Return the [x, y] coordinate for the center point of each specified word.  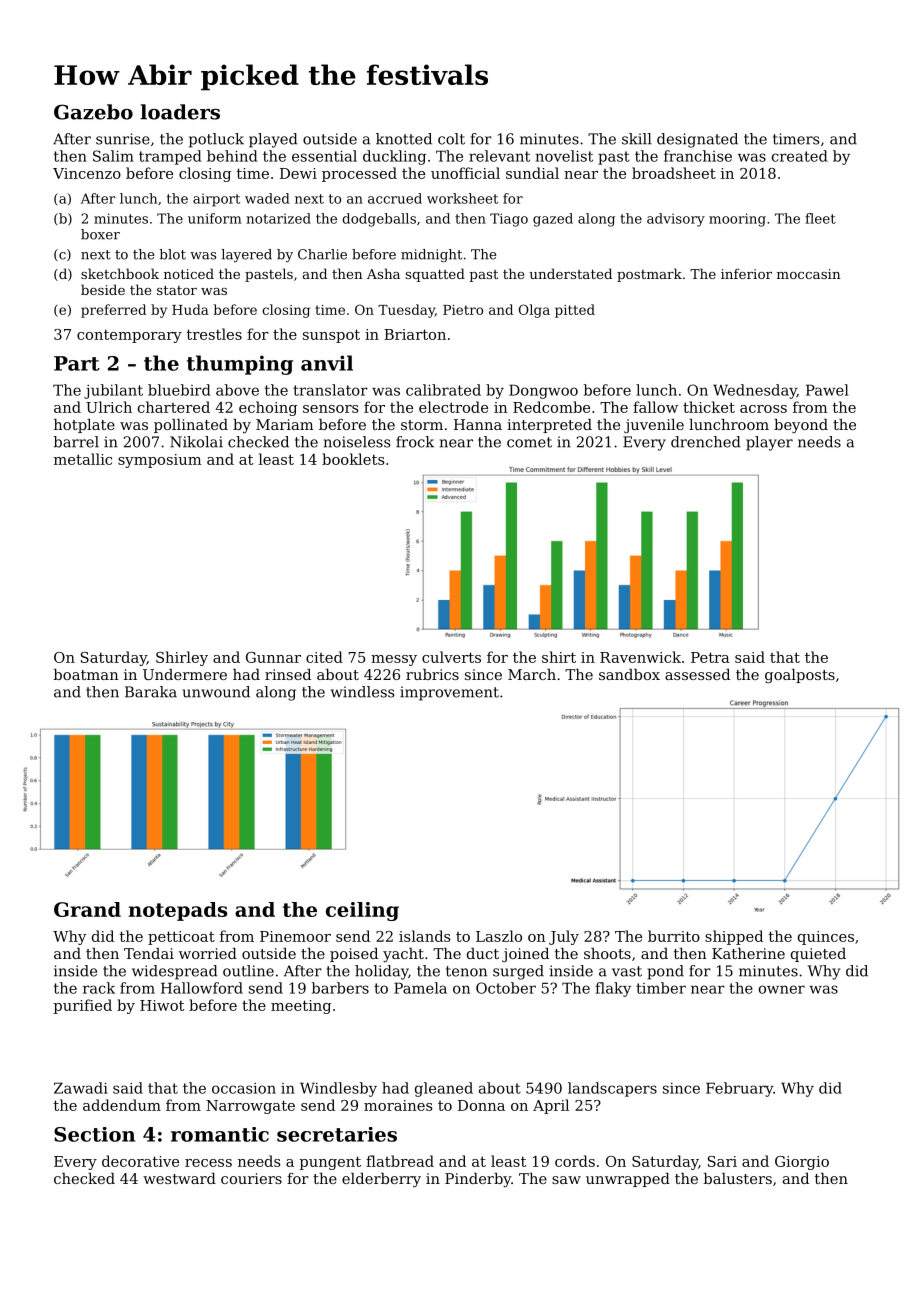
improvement [449, 693]
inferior [746, 273]
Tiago [509, 220]
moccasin [809, 274]
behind [232, 156]
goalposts [800, 676]
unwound [216, 692]
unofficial [465, 173]
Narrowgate [250, 1107]
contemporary [129, 336]
